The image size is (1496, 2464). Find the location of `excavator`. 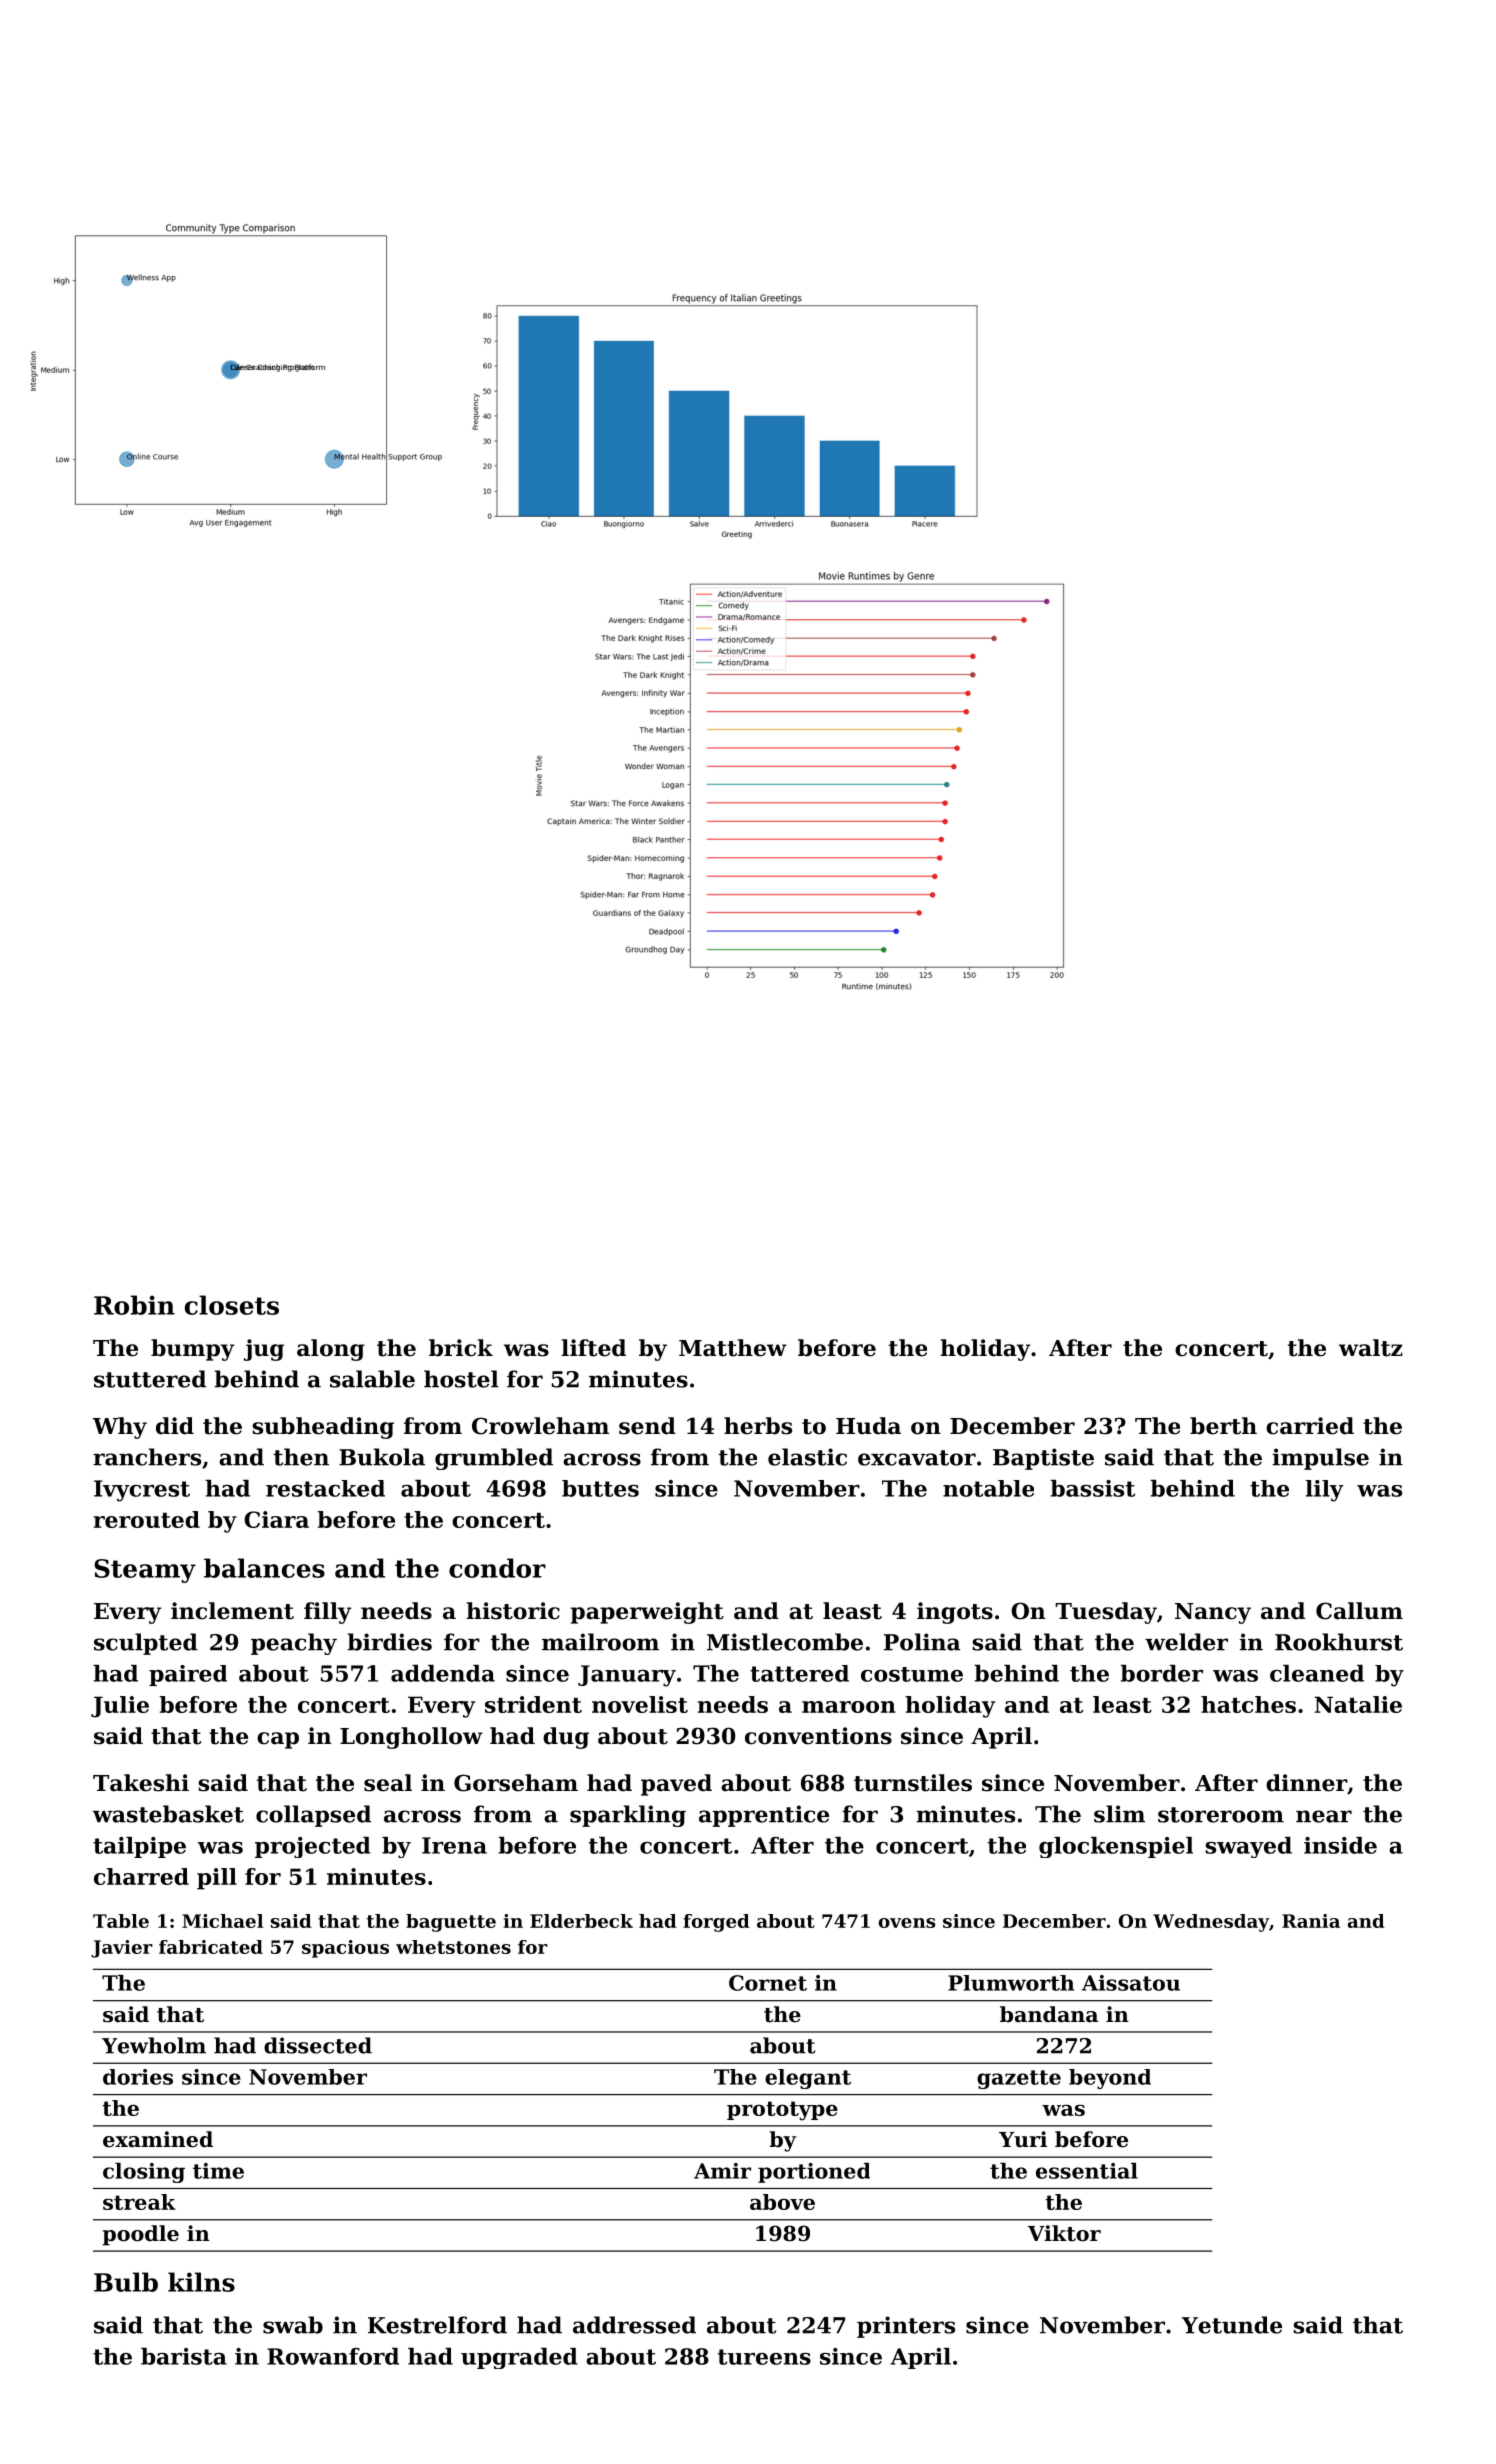

excavator is located at coordinates (917, 1458).
